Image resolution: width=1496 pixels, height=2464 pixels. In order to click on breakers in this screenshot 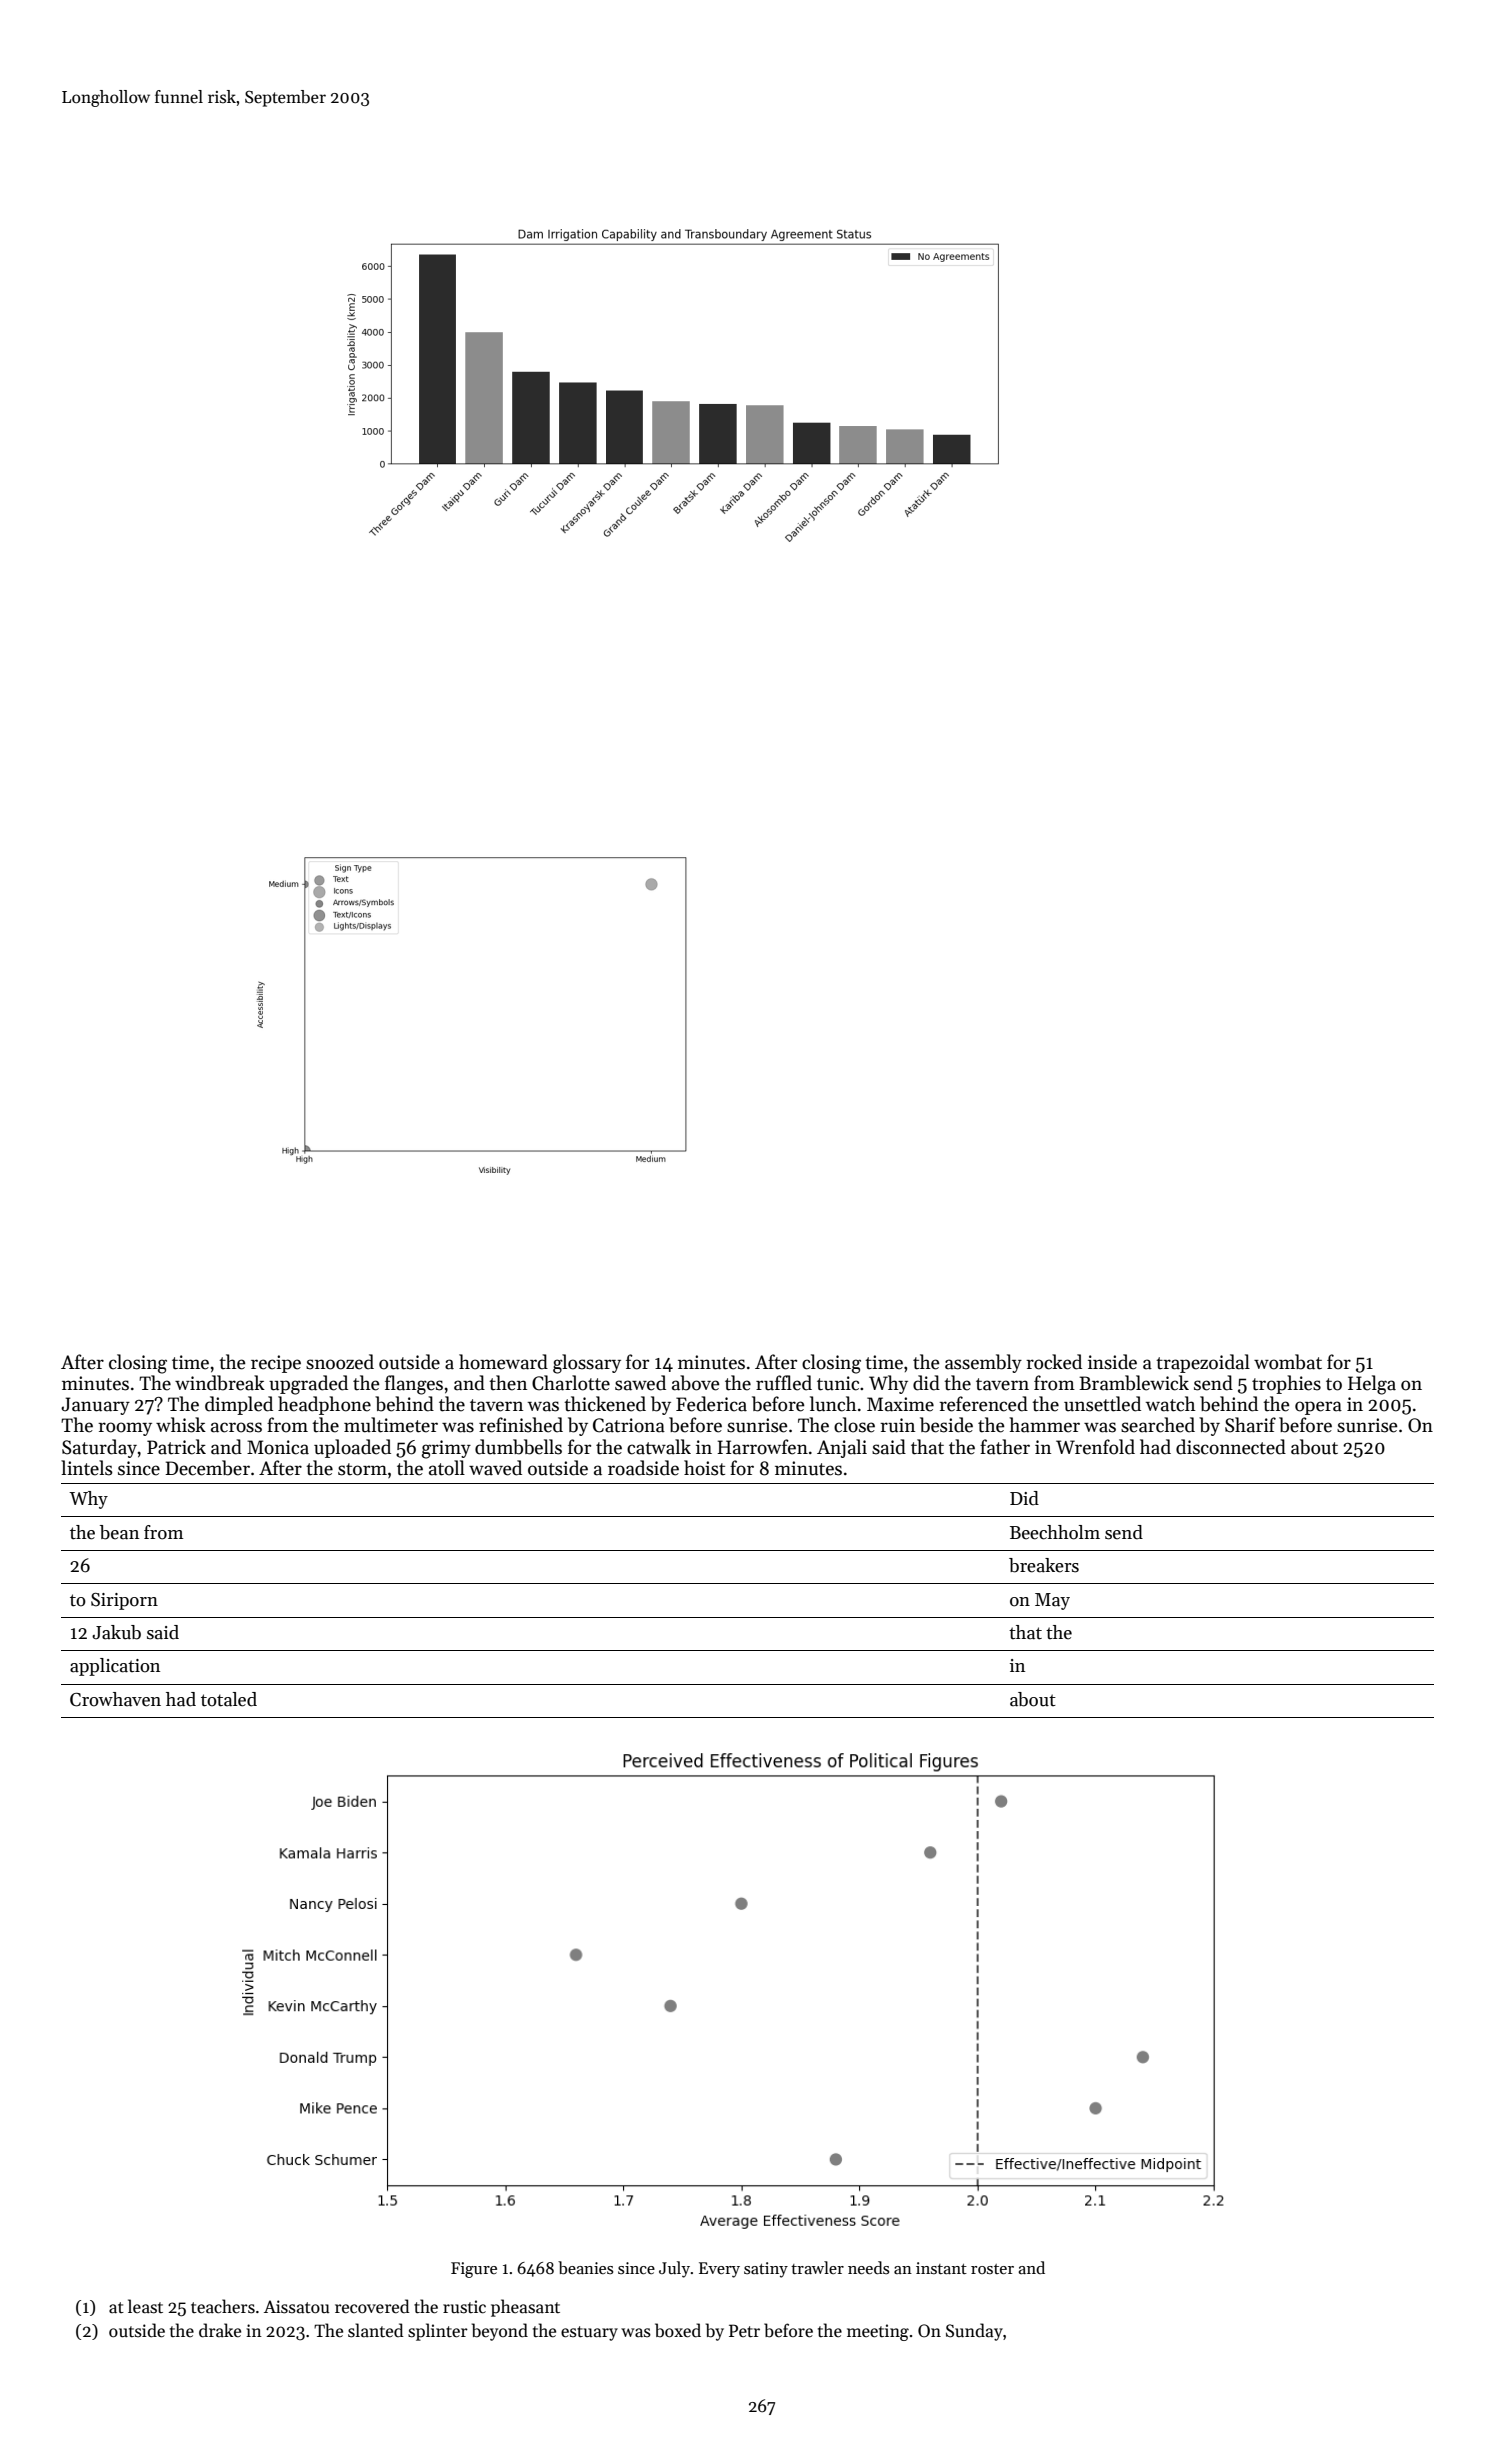, I will do `click(1044, 1565)`.
